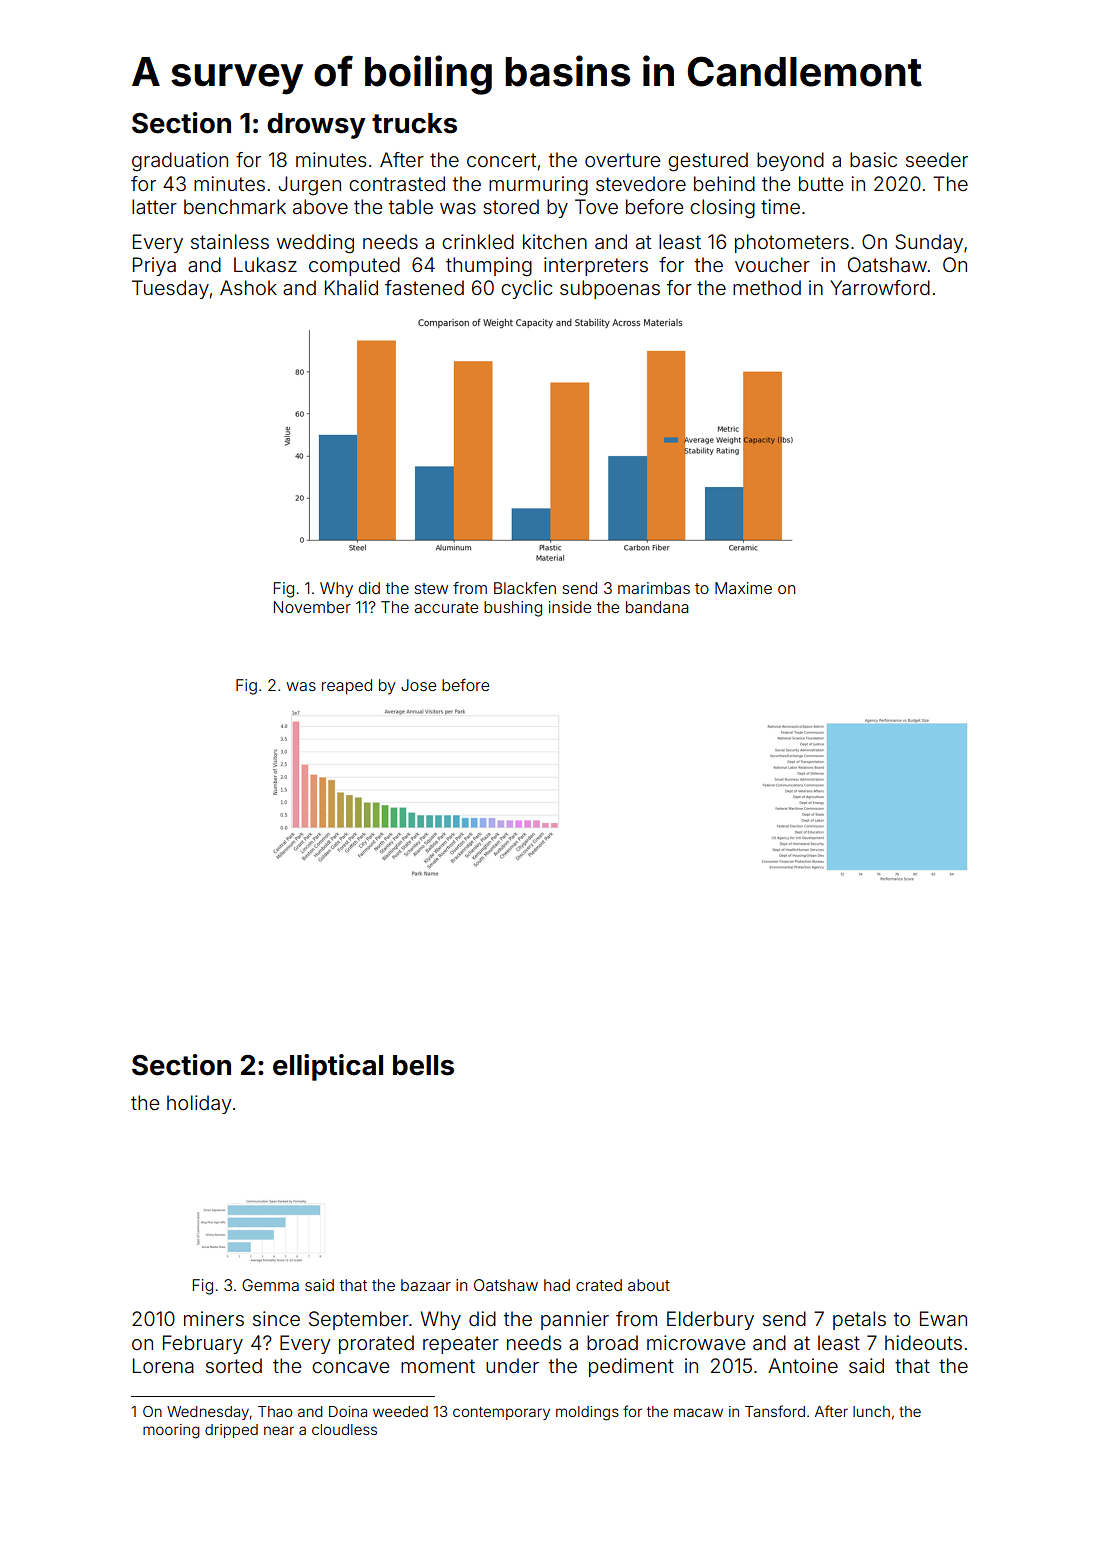  I want to click on about, so click(649, 1285).
